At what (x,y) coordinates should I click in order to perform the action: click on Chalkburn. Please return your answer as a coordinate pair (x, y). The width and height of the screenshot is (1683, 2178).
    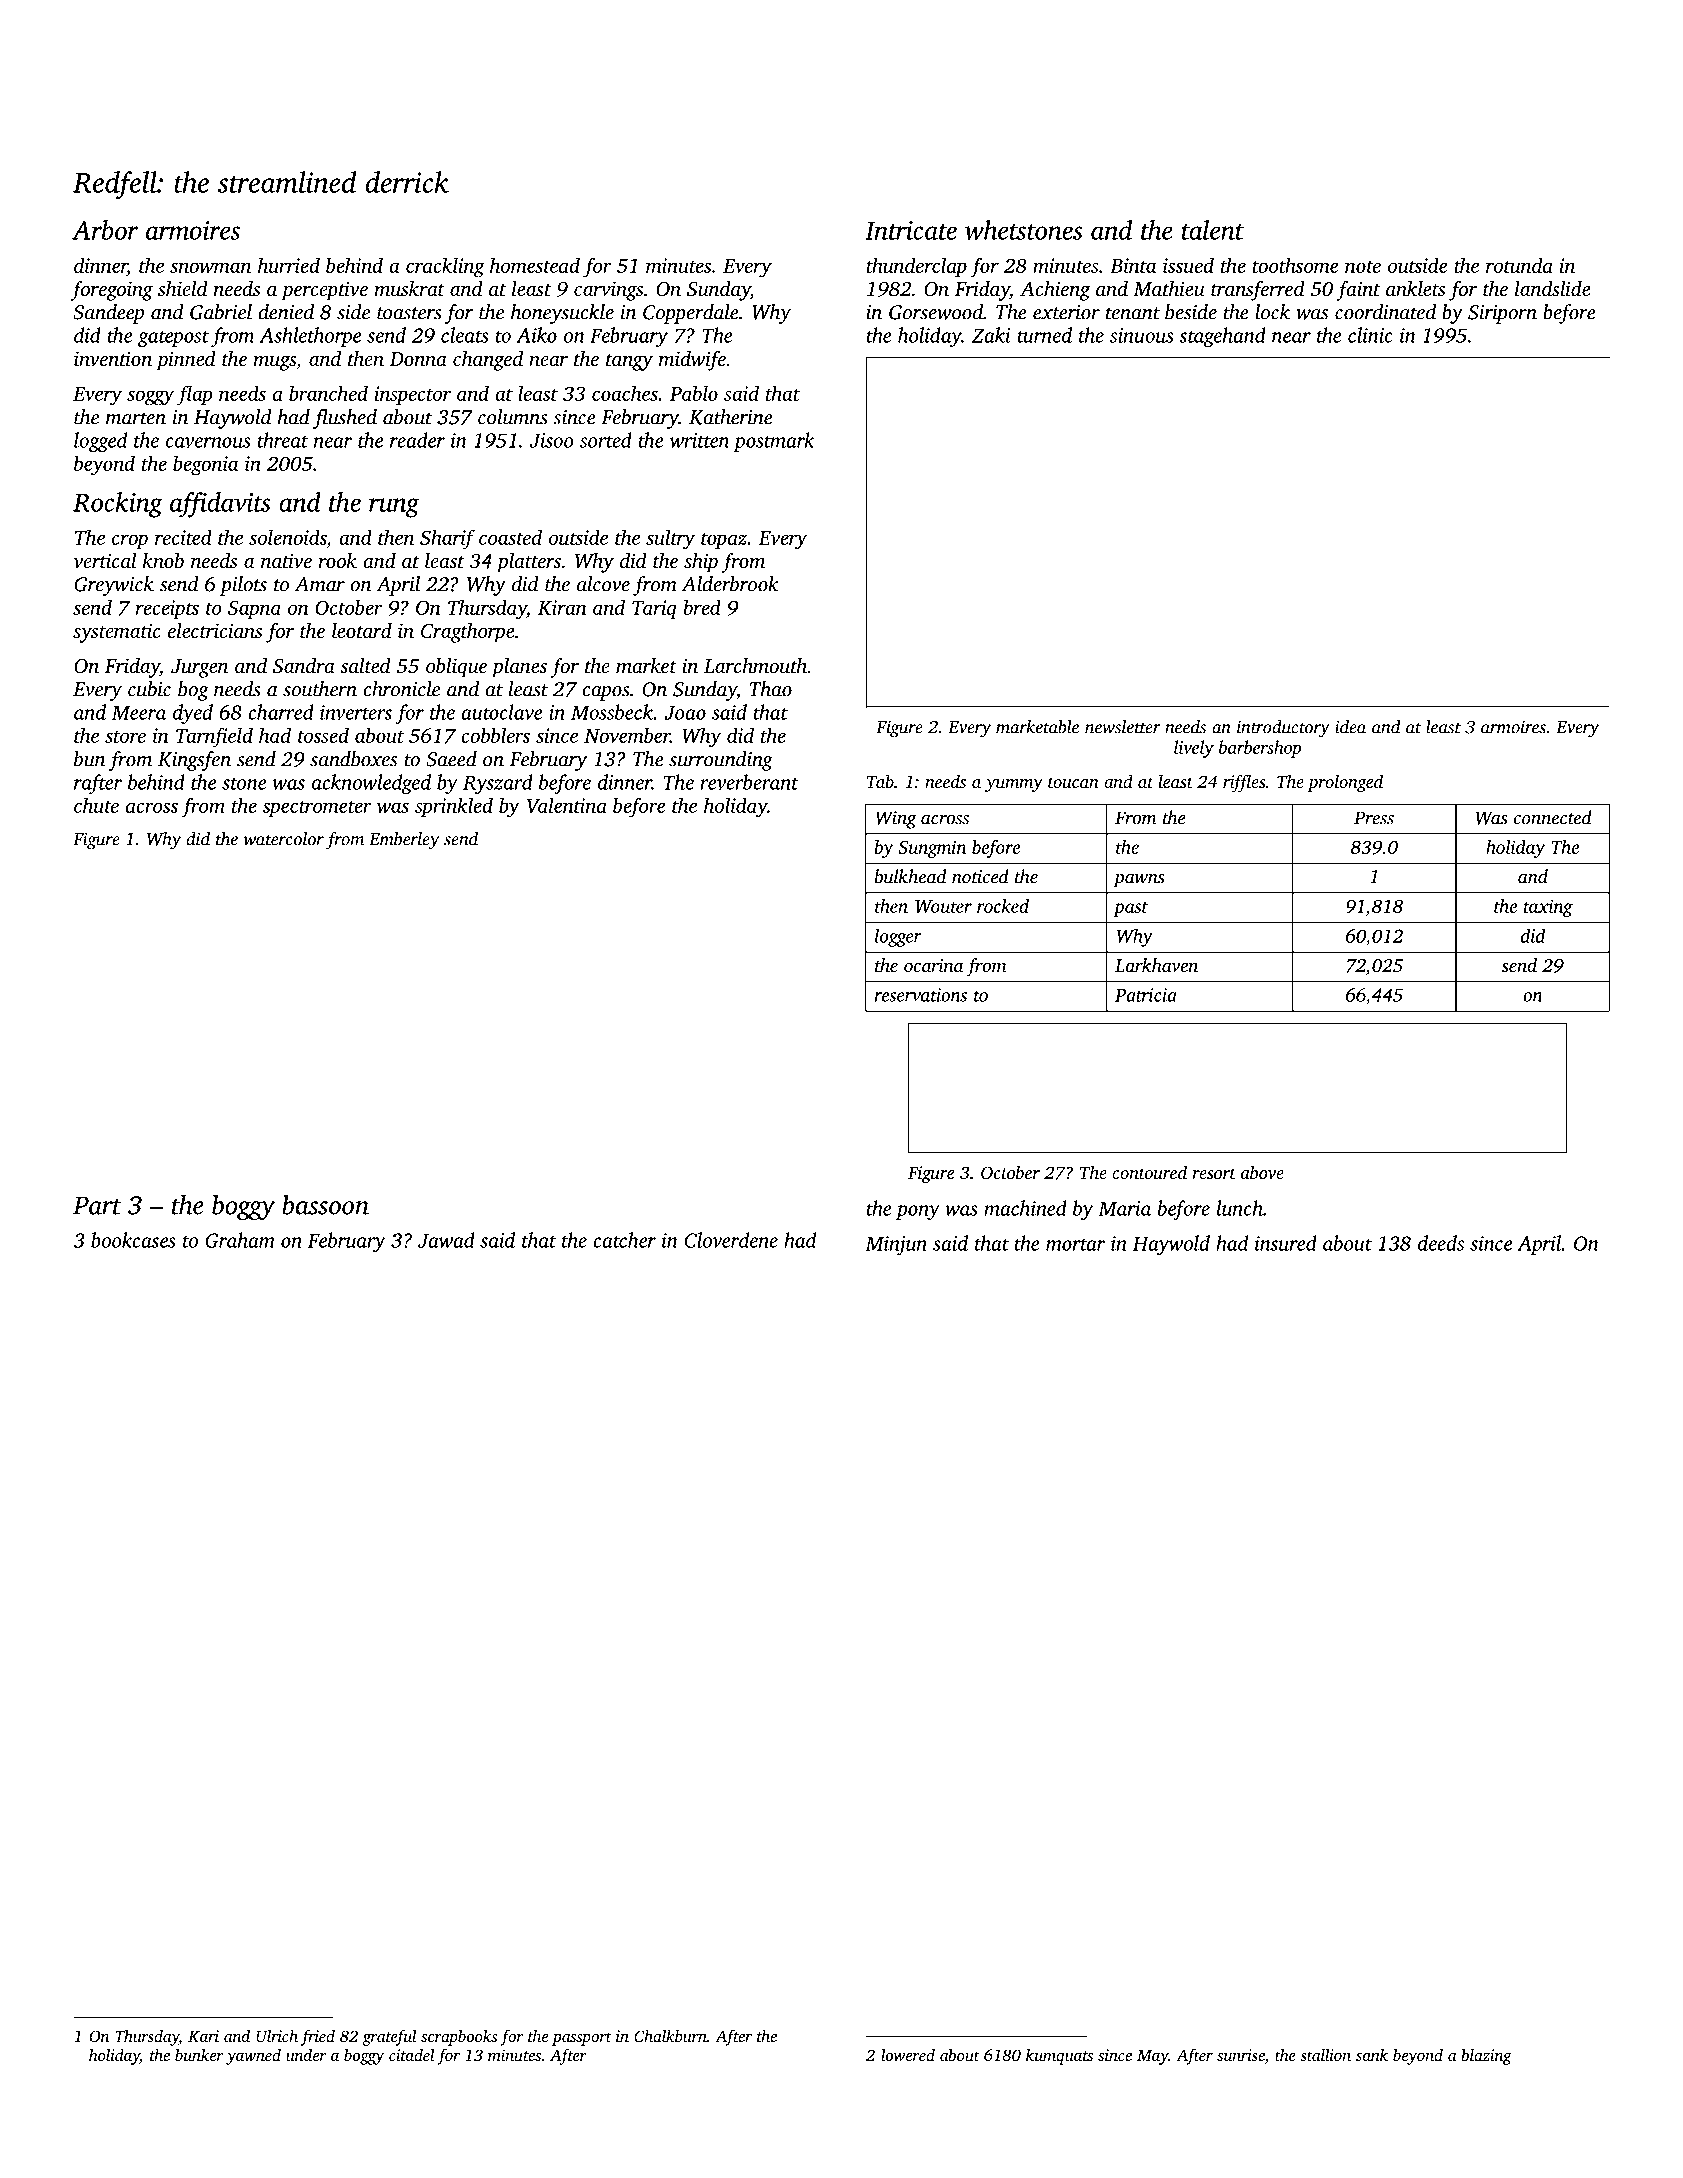
    Looking at the image, I should click on (670, 2035).
